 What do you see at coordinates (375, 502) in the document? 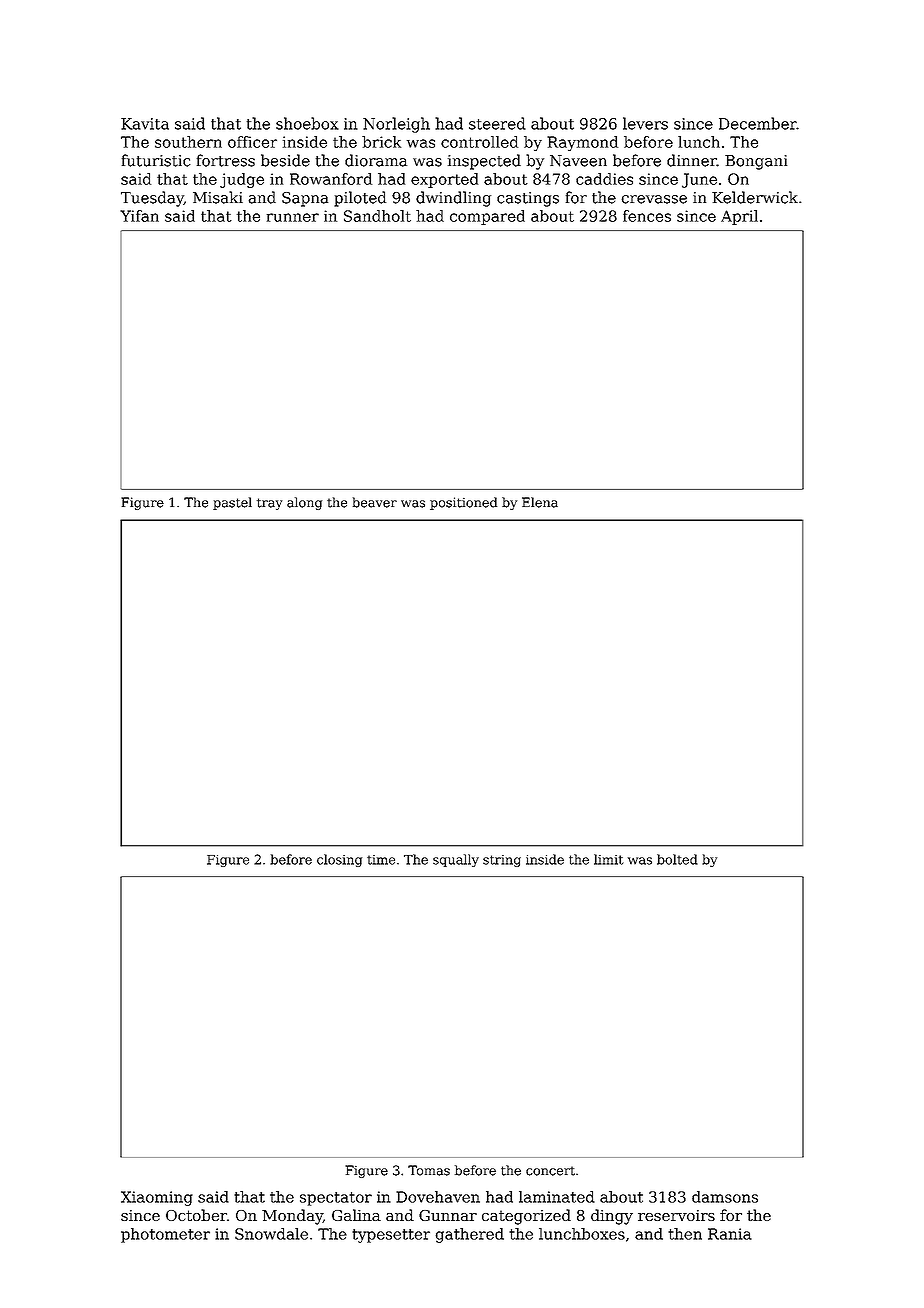
I see `beaver` at bounding box center [375, 502].
